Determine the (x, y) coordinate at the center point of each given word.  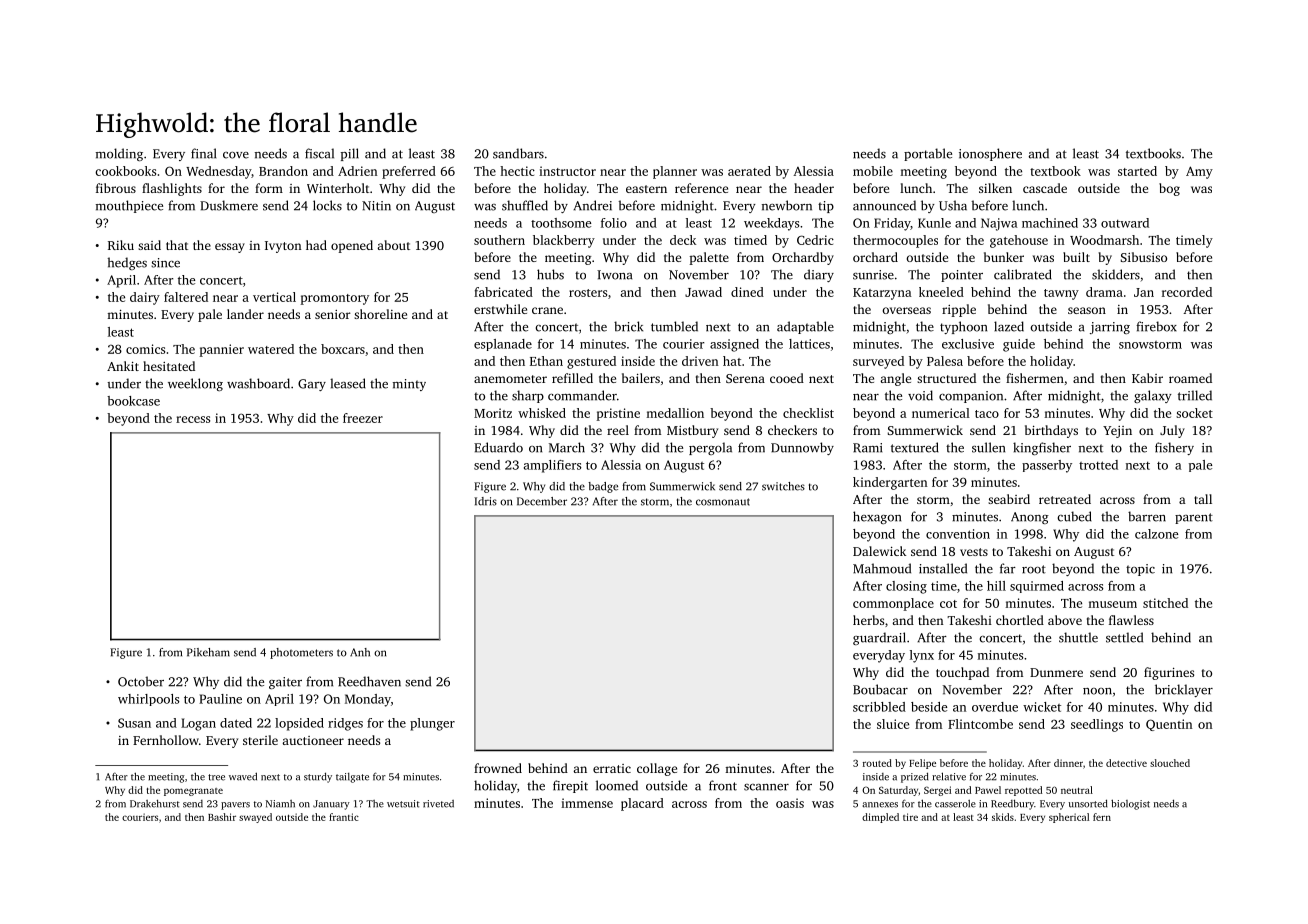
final (203, 153)
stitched (1165, 603)
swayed (255, 818)
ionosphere (990, 154)
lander (245, 314)
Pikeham (208, 652)
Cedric (815, 240)
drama (1104, 292)
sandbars (518, 153)
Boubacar (880, 689)
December (542, 501)
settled (1124, 637)
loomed (617, 785)
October (141, 681)
